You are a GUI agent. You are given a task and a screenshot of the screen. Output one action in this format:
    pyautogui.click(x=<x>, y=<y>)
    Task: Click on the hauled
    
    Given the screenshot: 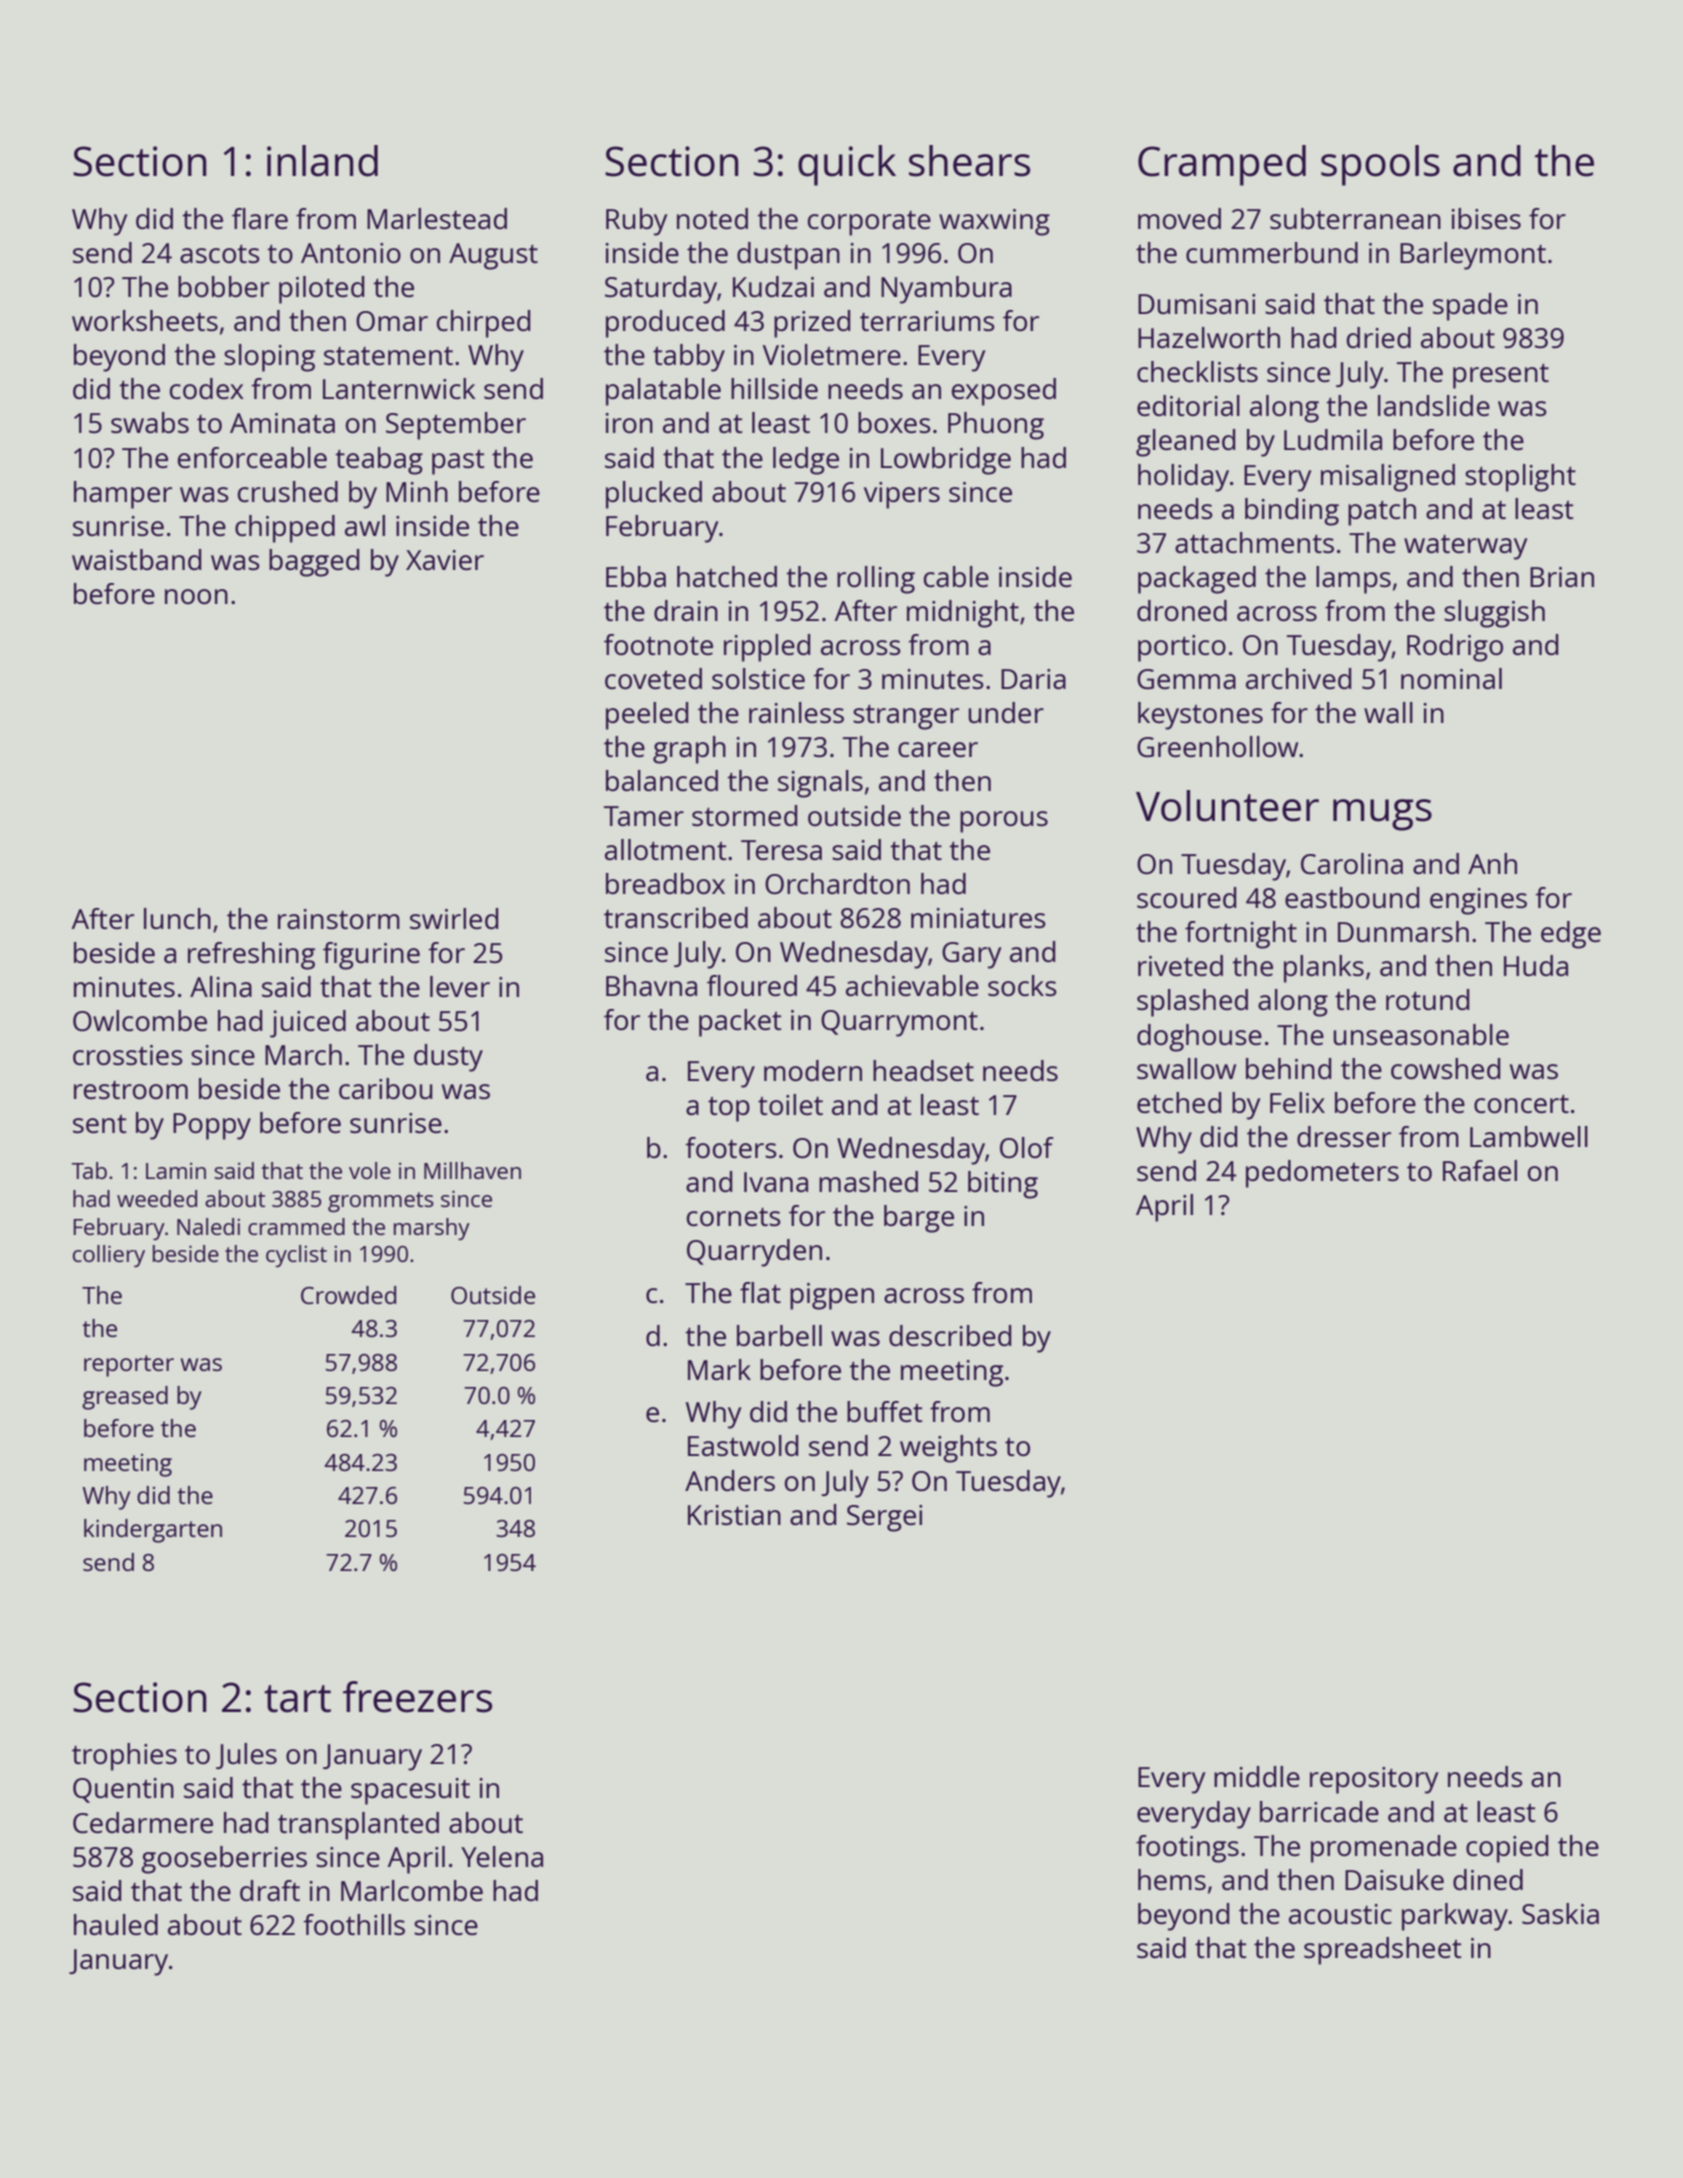 What is the action you would take?
    pyautogui.click(x=116, y=1924)
